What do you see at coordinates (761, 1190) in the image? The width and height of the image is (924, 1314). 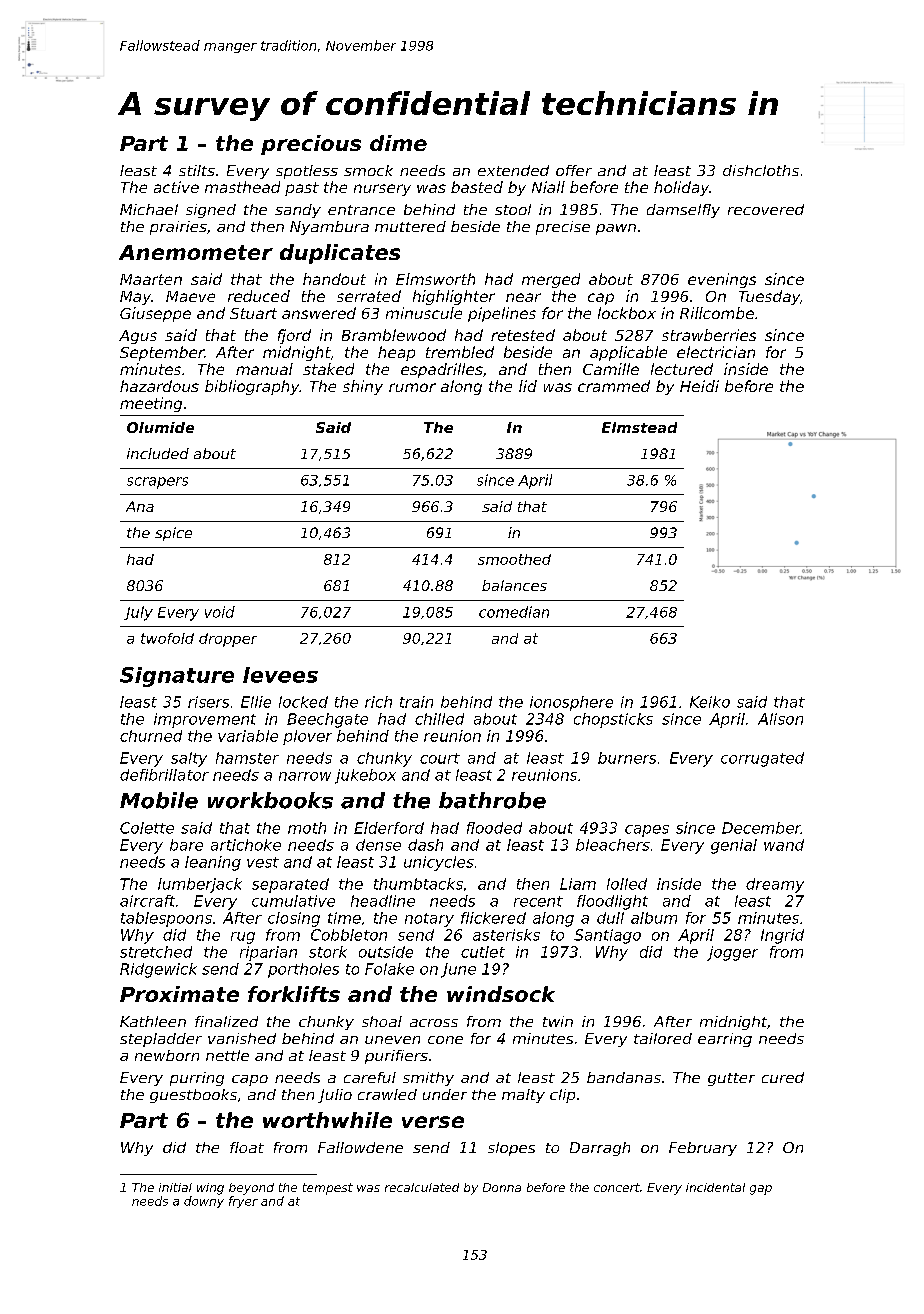 I see `gap` at bounding box center [761, 1190].
